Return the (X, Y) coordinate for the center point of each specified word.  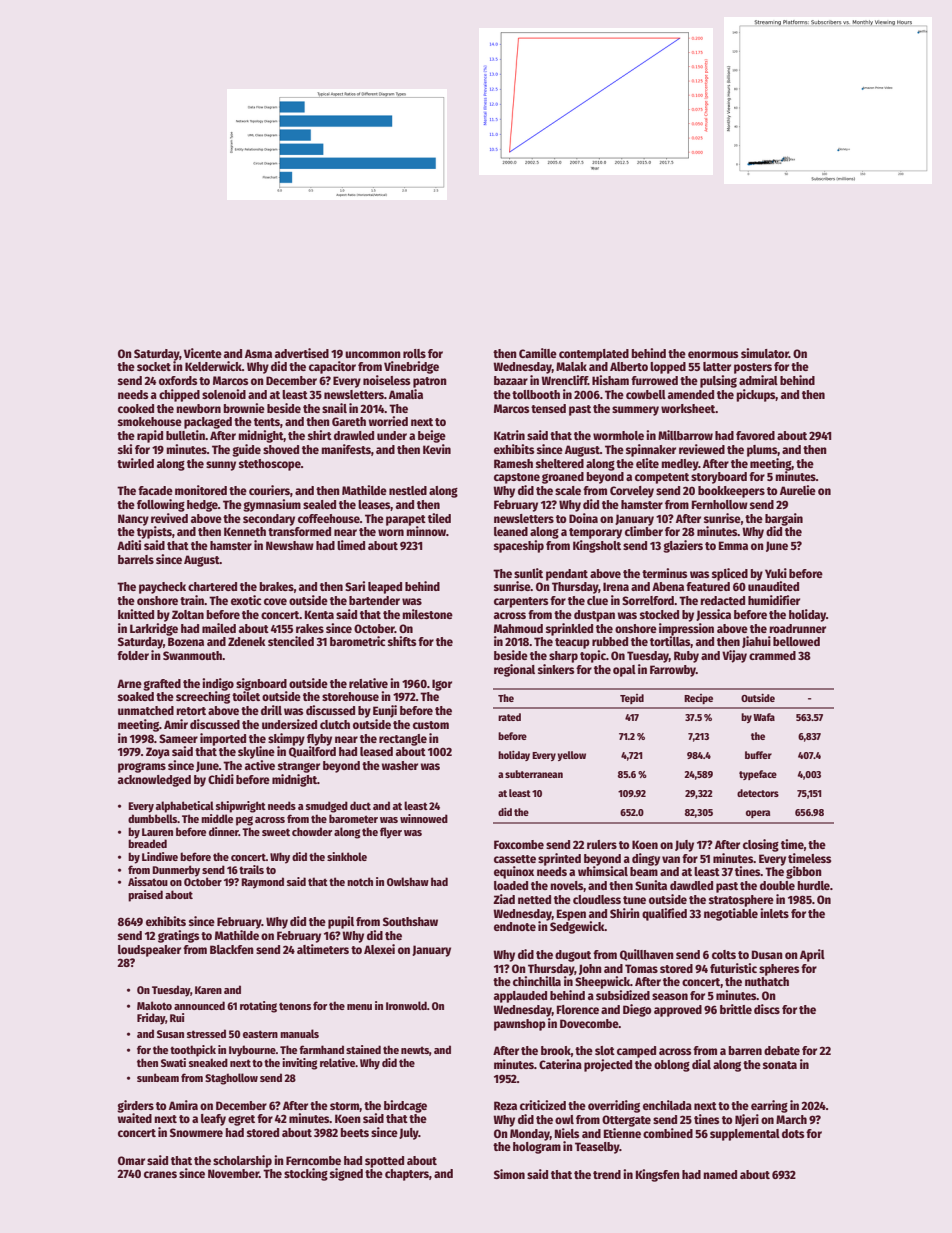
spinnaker (651, 450)
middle (217, 818)
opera (758, 814)
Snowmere (196, 1132)
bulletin (185, 435)
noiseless (386, 380)
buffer (758, 755)
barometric (357, 641)
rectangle (403, 740)
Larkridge (154, 629)
